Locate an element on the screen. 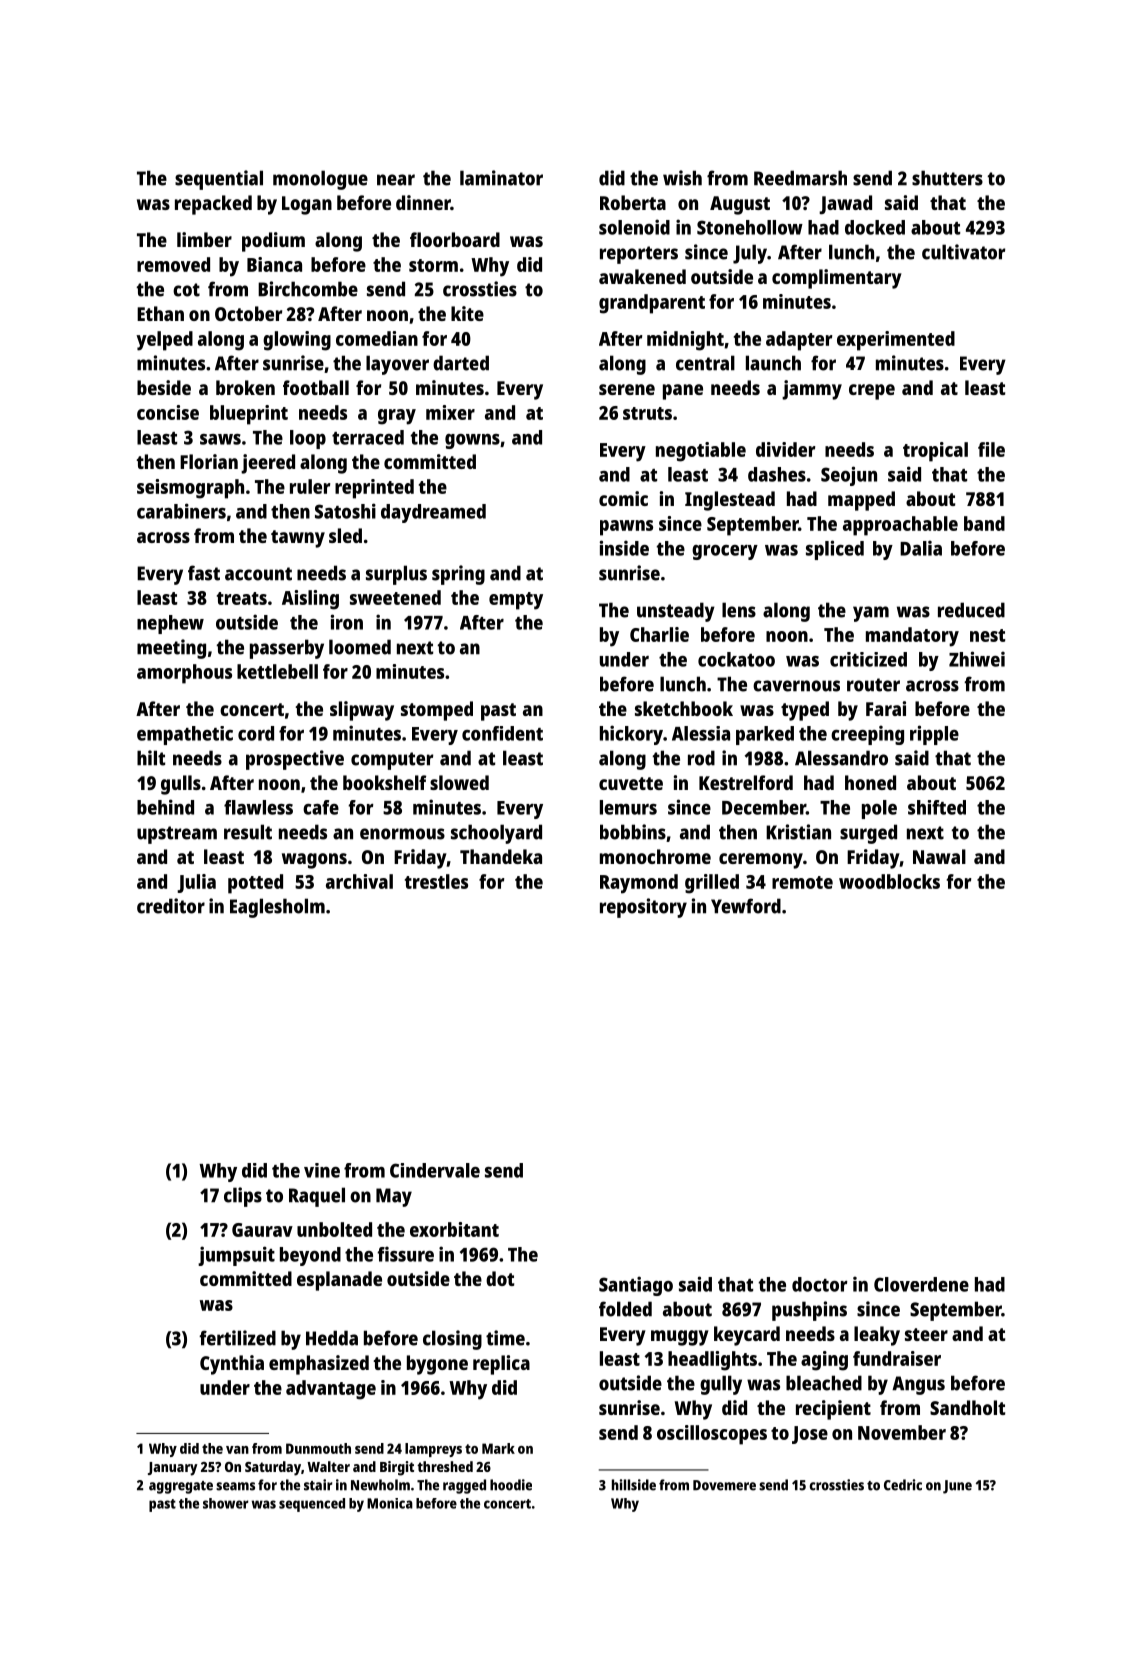 Image resolution: width=1142 pixels, height=1653 pixels. remote is located at coordinates (802, 882).
